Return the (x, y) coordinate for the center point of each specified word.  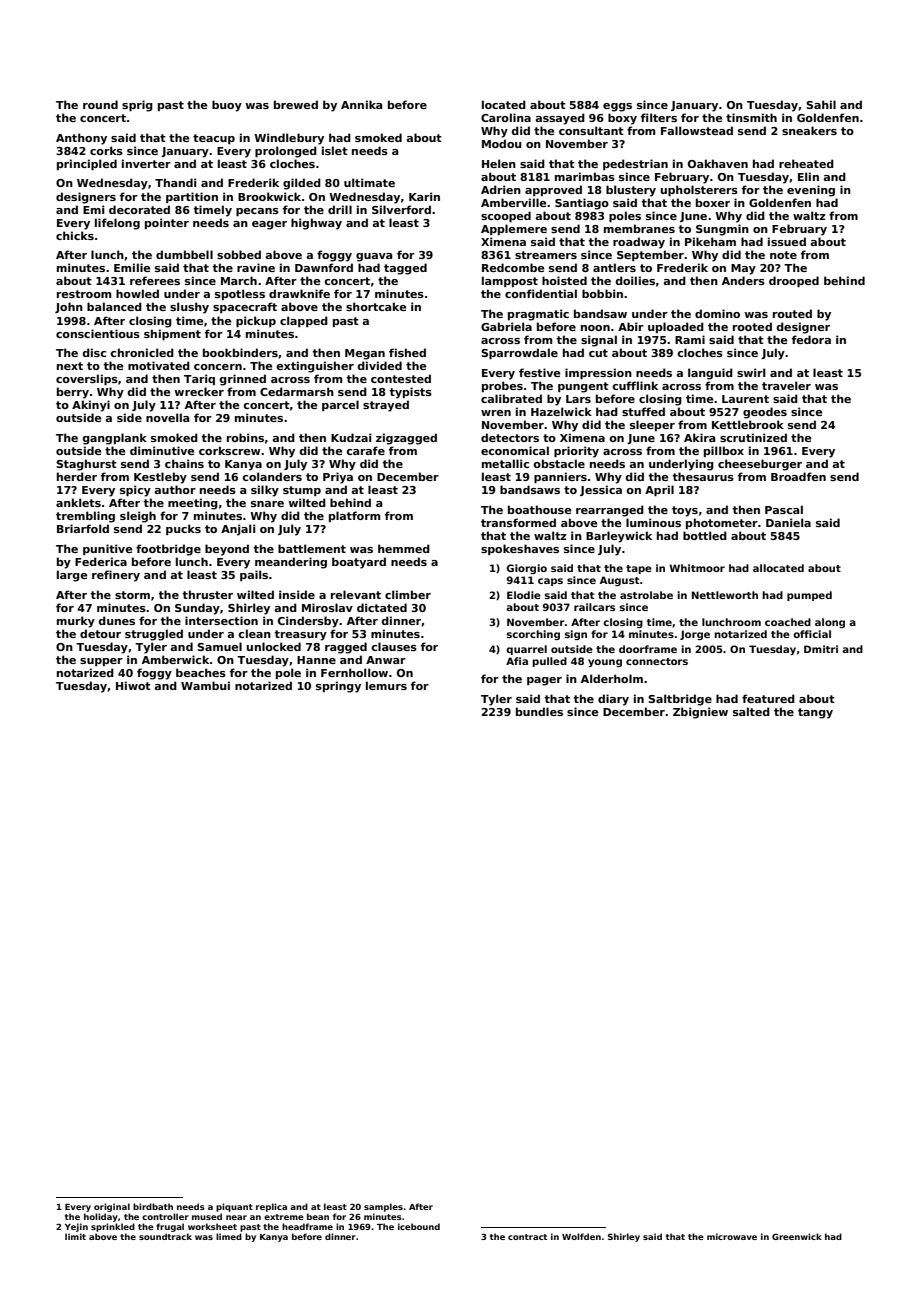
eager (269, 225)
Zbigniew (700, 713)
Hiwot (133, 685)
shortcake (376, 306)
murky (76, 622)
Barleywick (619, 537)
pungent (583, 387)
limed (229, 1236)
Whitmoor (697, 568)
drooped (794, 281)
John (69, 307)
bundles (539, 711)
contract (527, 1237)
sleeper (652, 425)
